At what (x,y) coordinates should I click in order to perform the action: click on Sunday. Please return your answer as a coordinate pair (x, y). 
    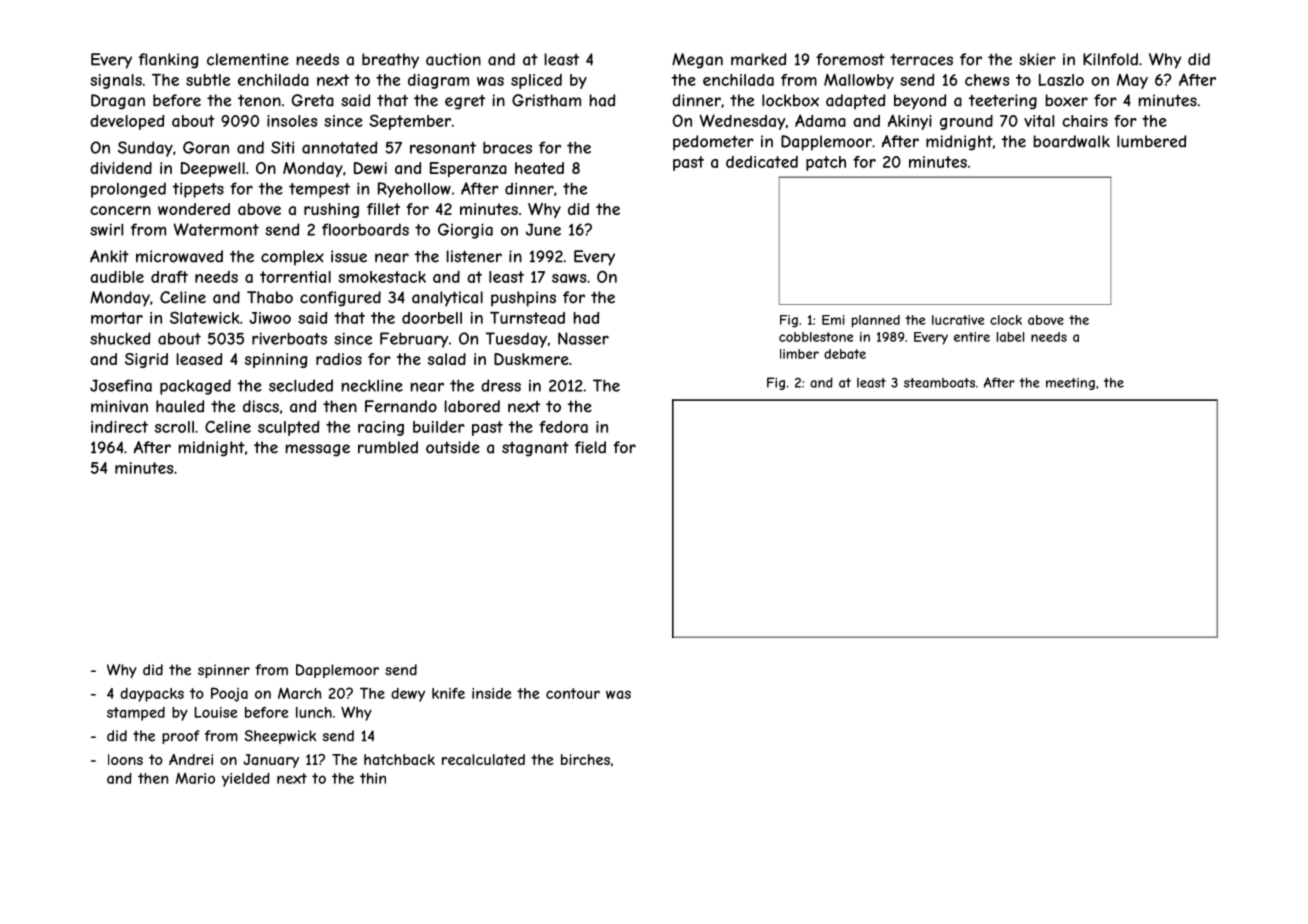
    Looking at the image, I should click on (145, 149).
